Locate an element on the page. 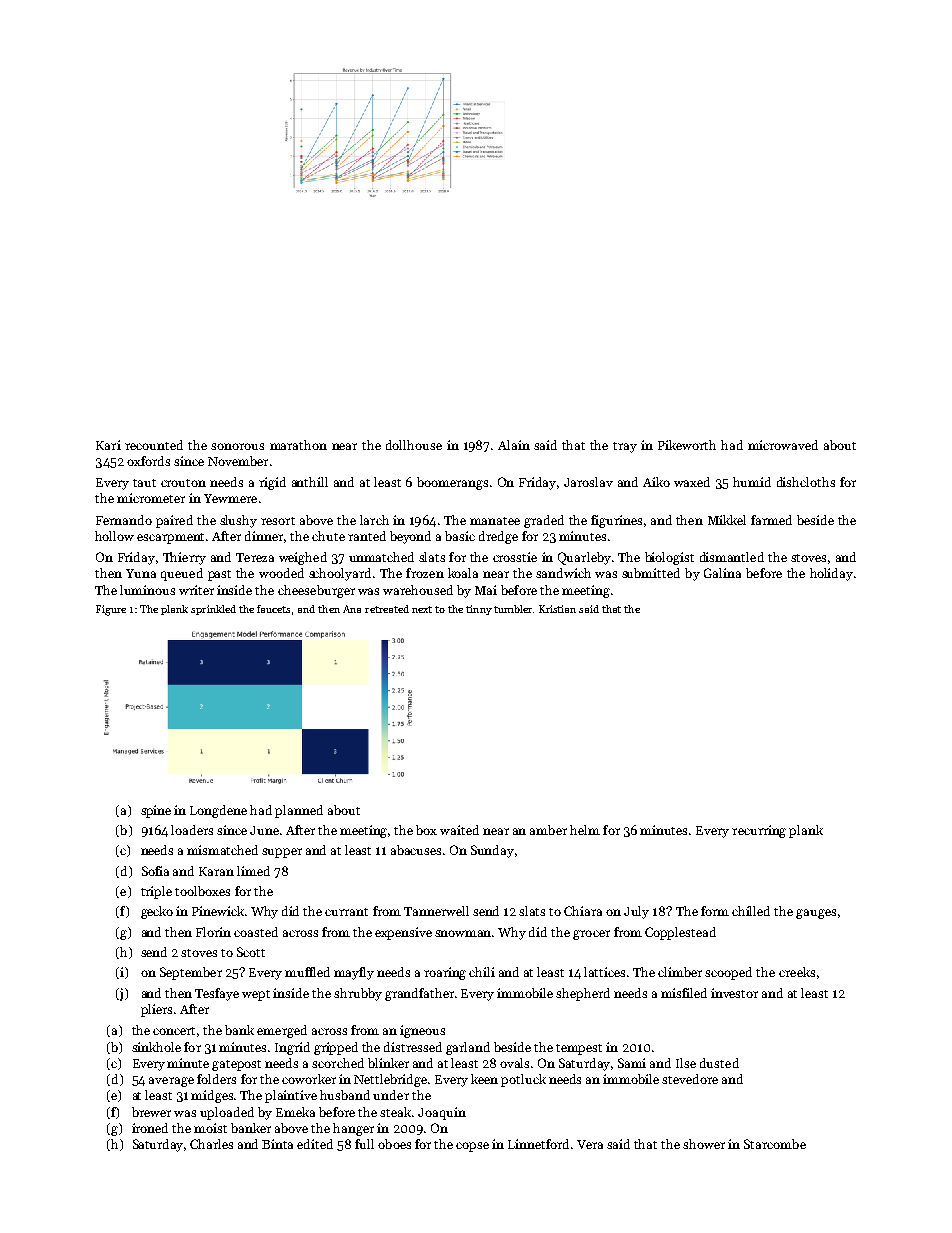  folders is located at coordinates (216, 1079).
